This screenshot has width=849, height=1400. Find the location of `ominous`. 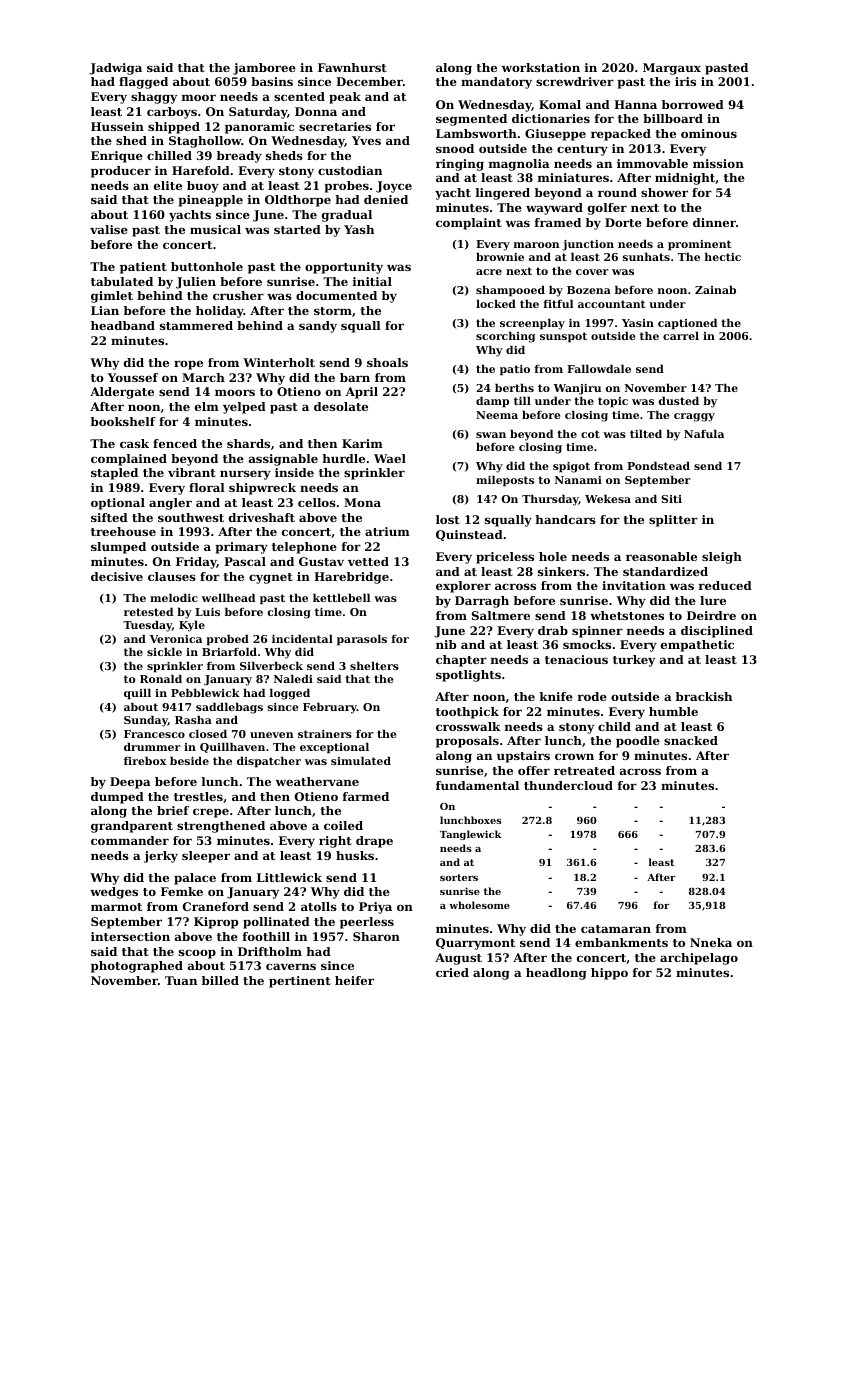

ominous is located at coordinates (709, 133).
